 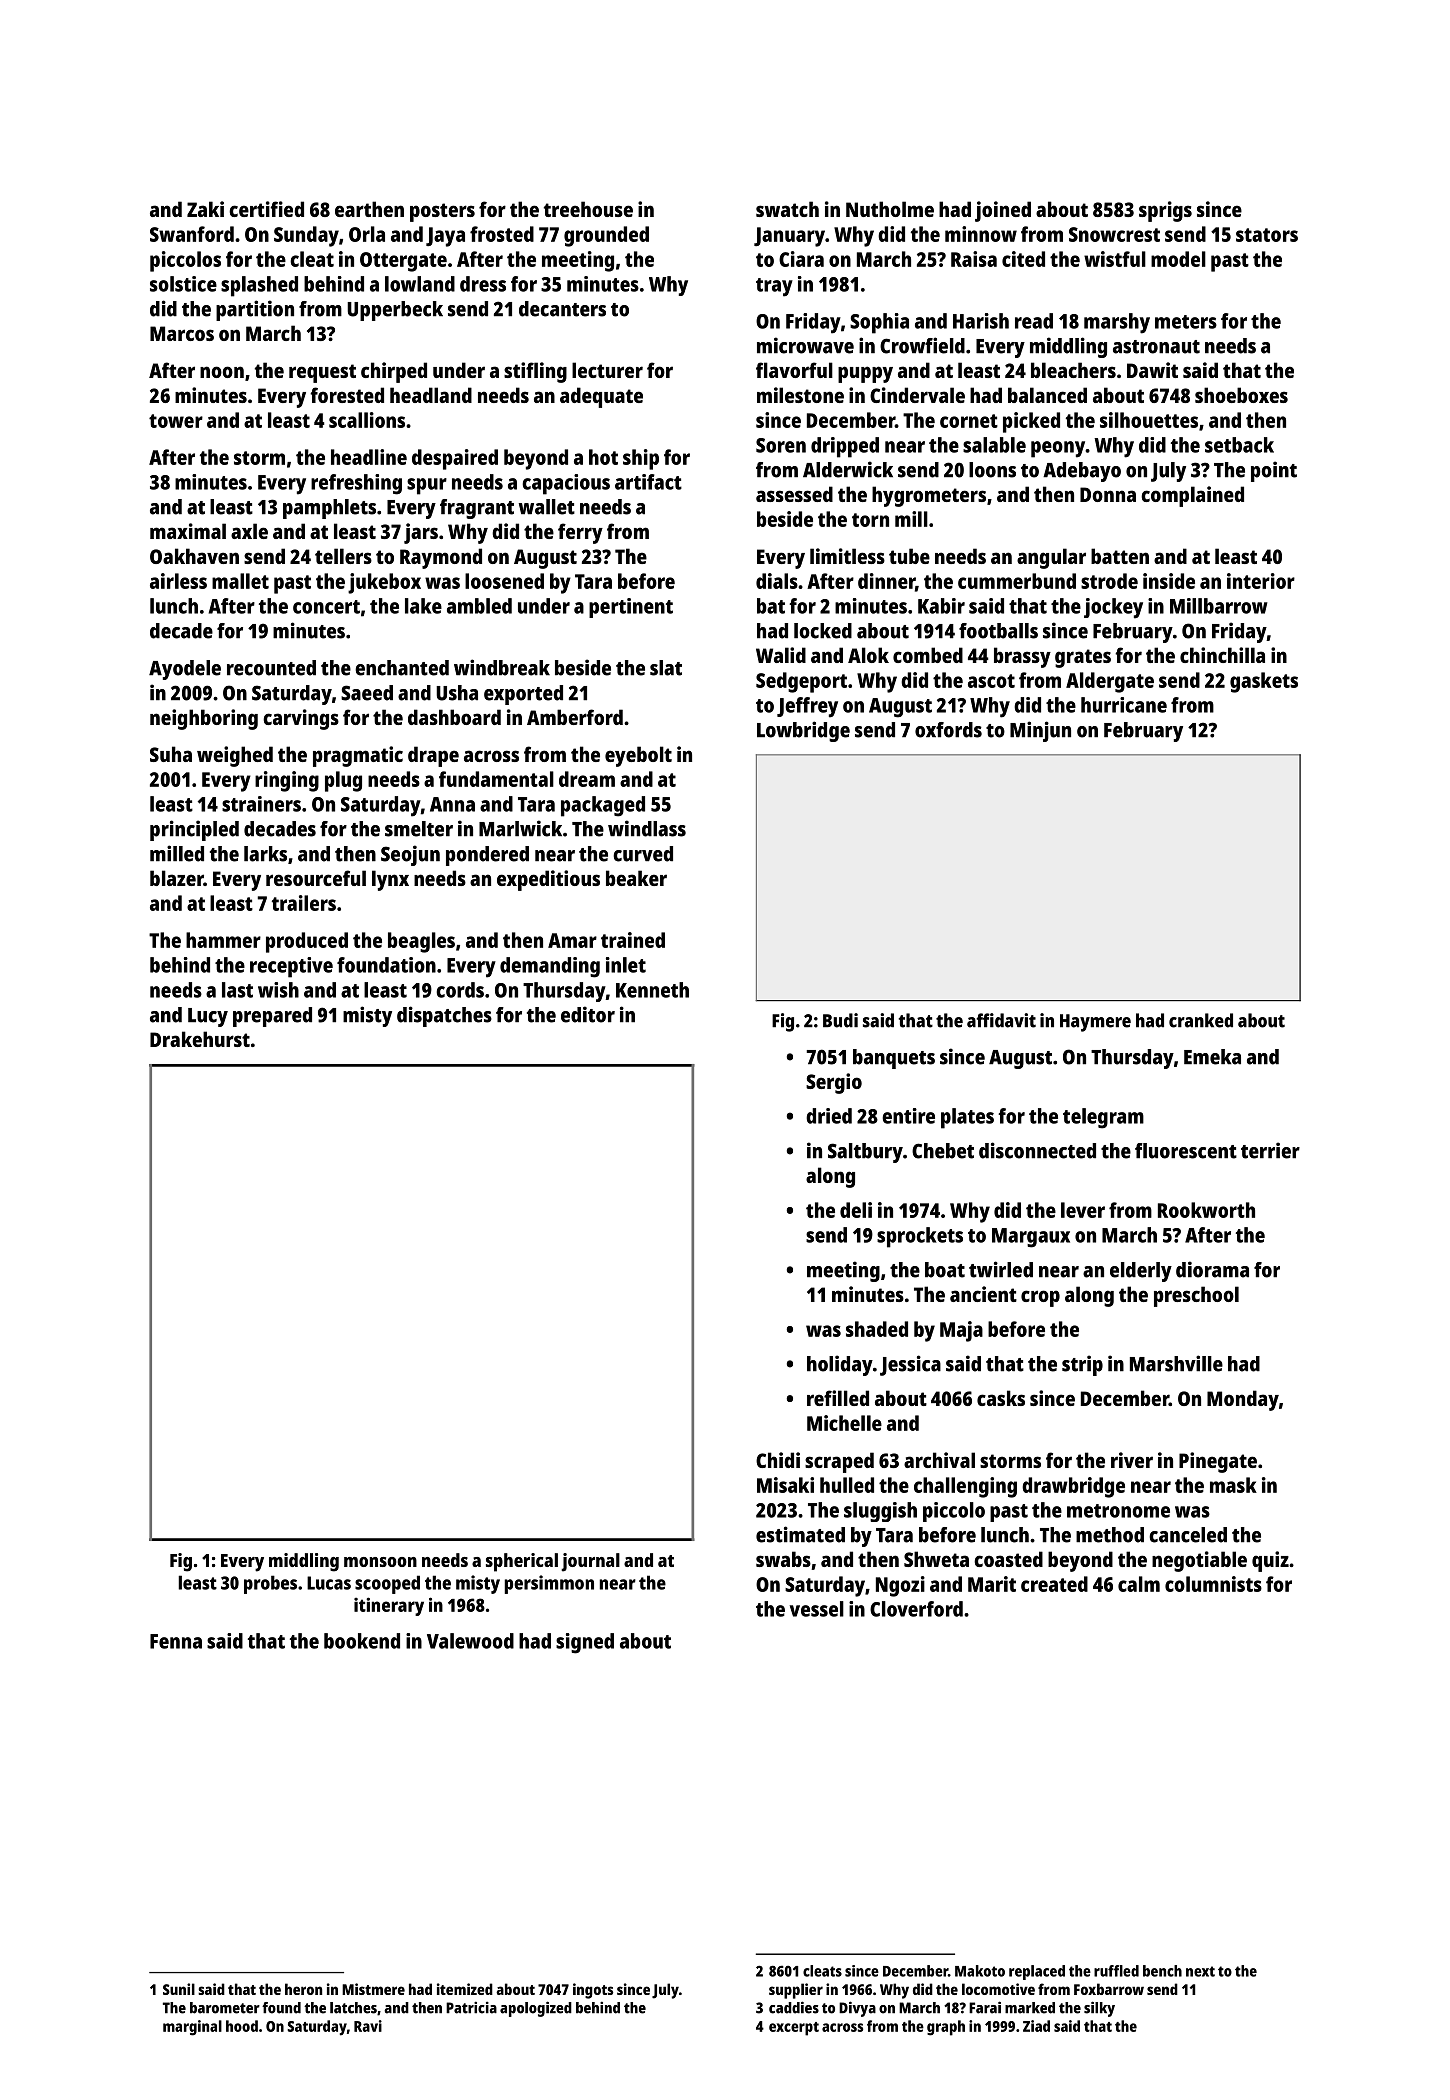 What do you see at coordinates (1149, 420) in the screenshot?
I see `silhouettes` at bounding box center [1149, 420].
